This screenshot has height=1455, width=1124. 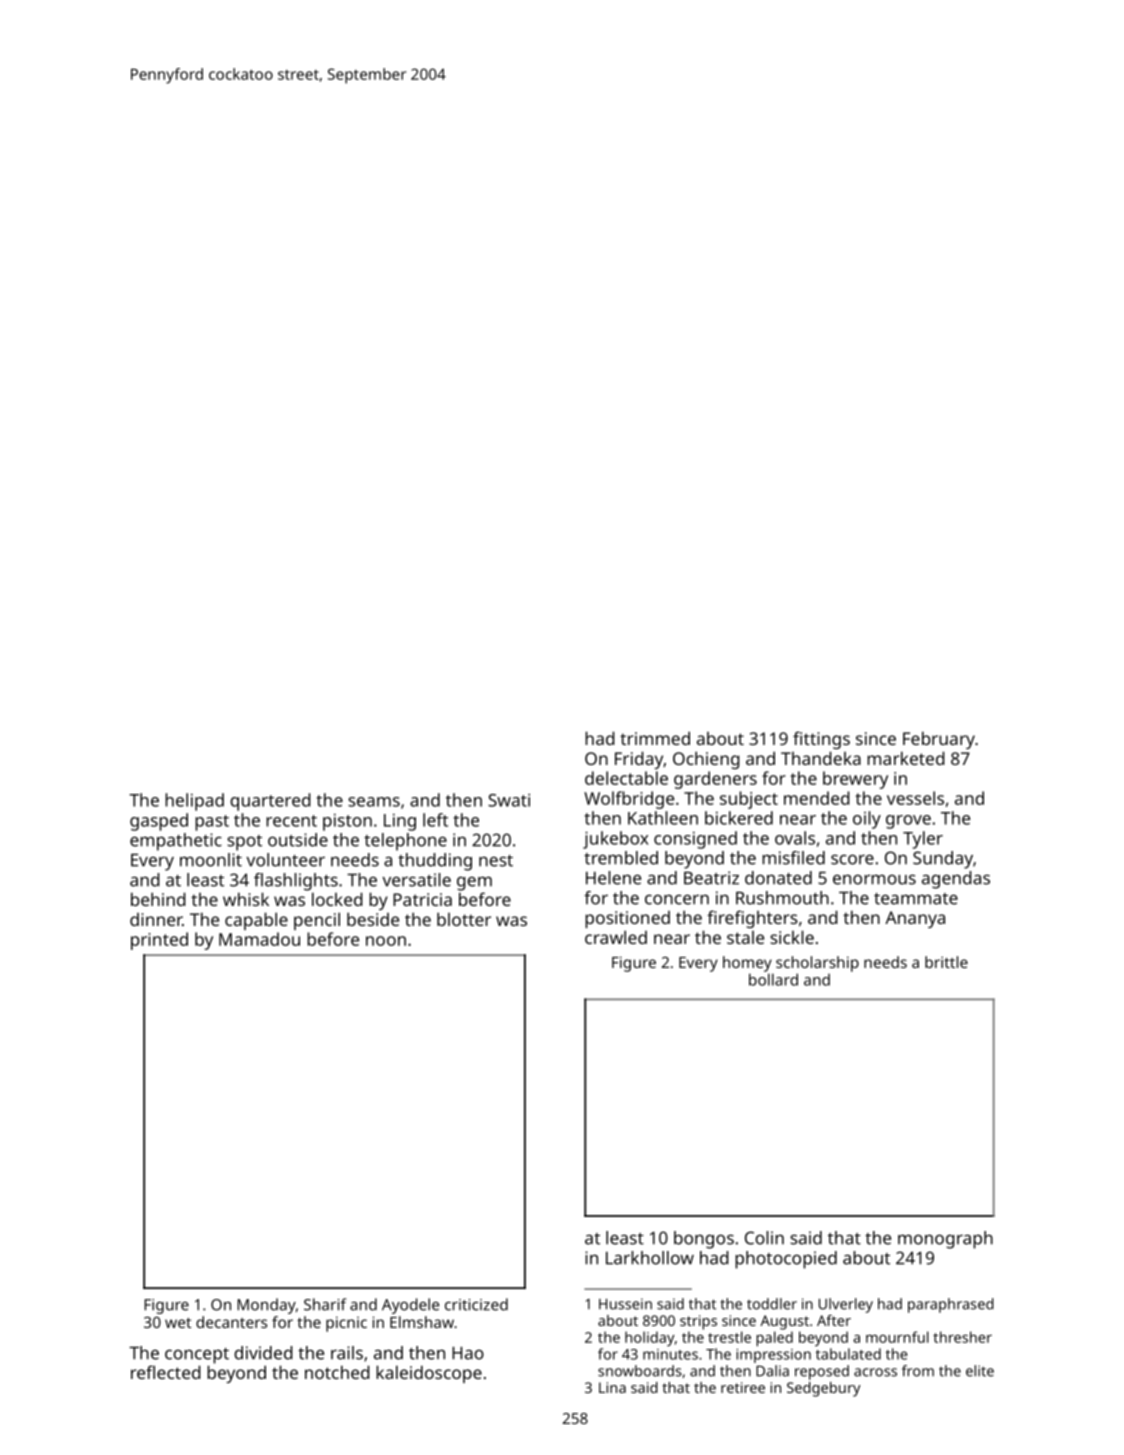 What do you see at coordinates (429, 1374) in the screenshot?
I see `kaleidoscope` at bounding box center [429, 1374].
